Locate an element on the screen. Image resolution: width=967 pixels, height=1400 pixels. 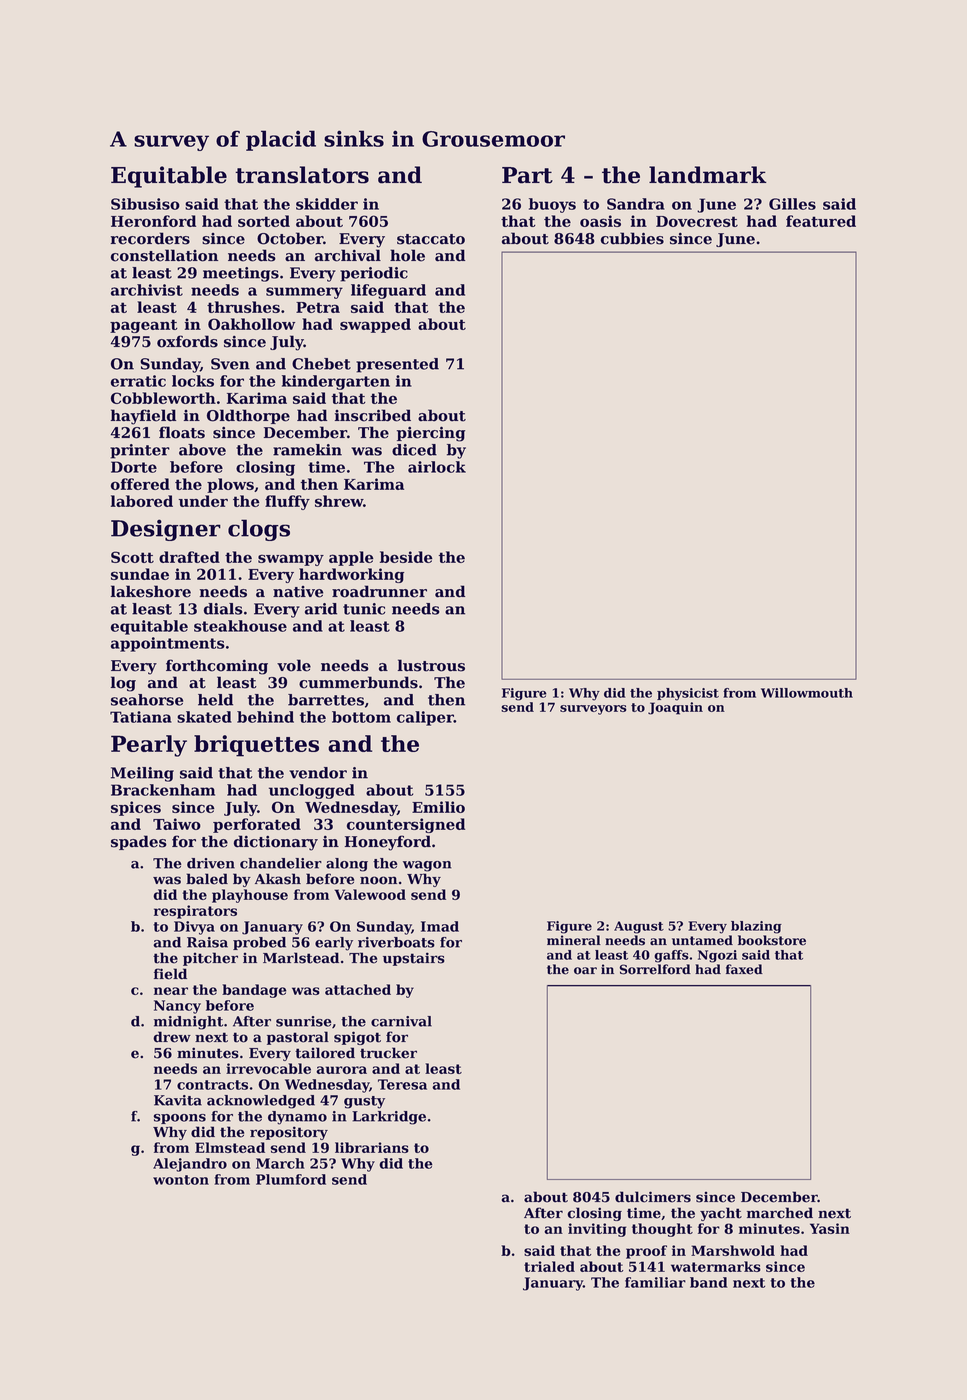
watermarks is located at coordinates (716, 1266).
